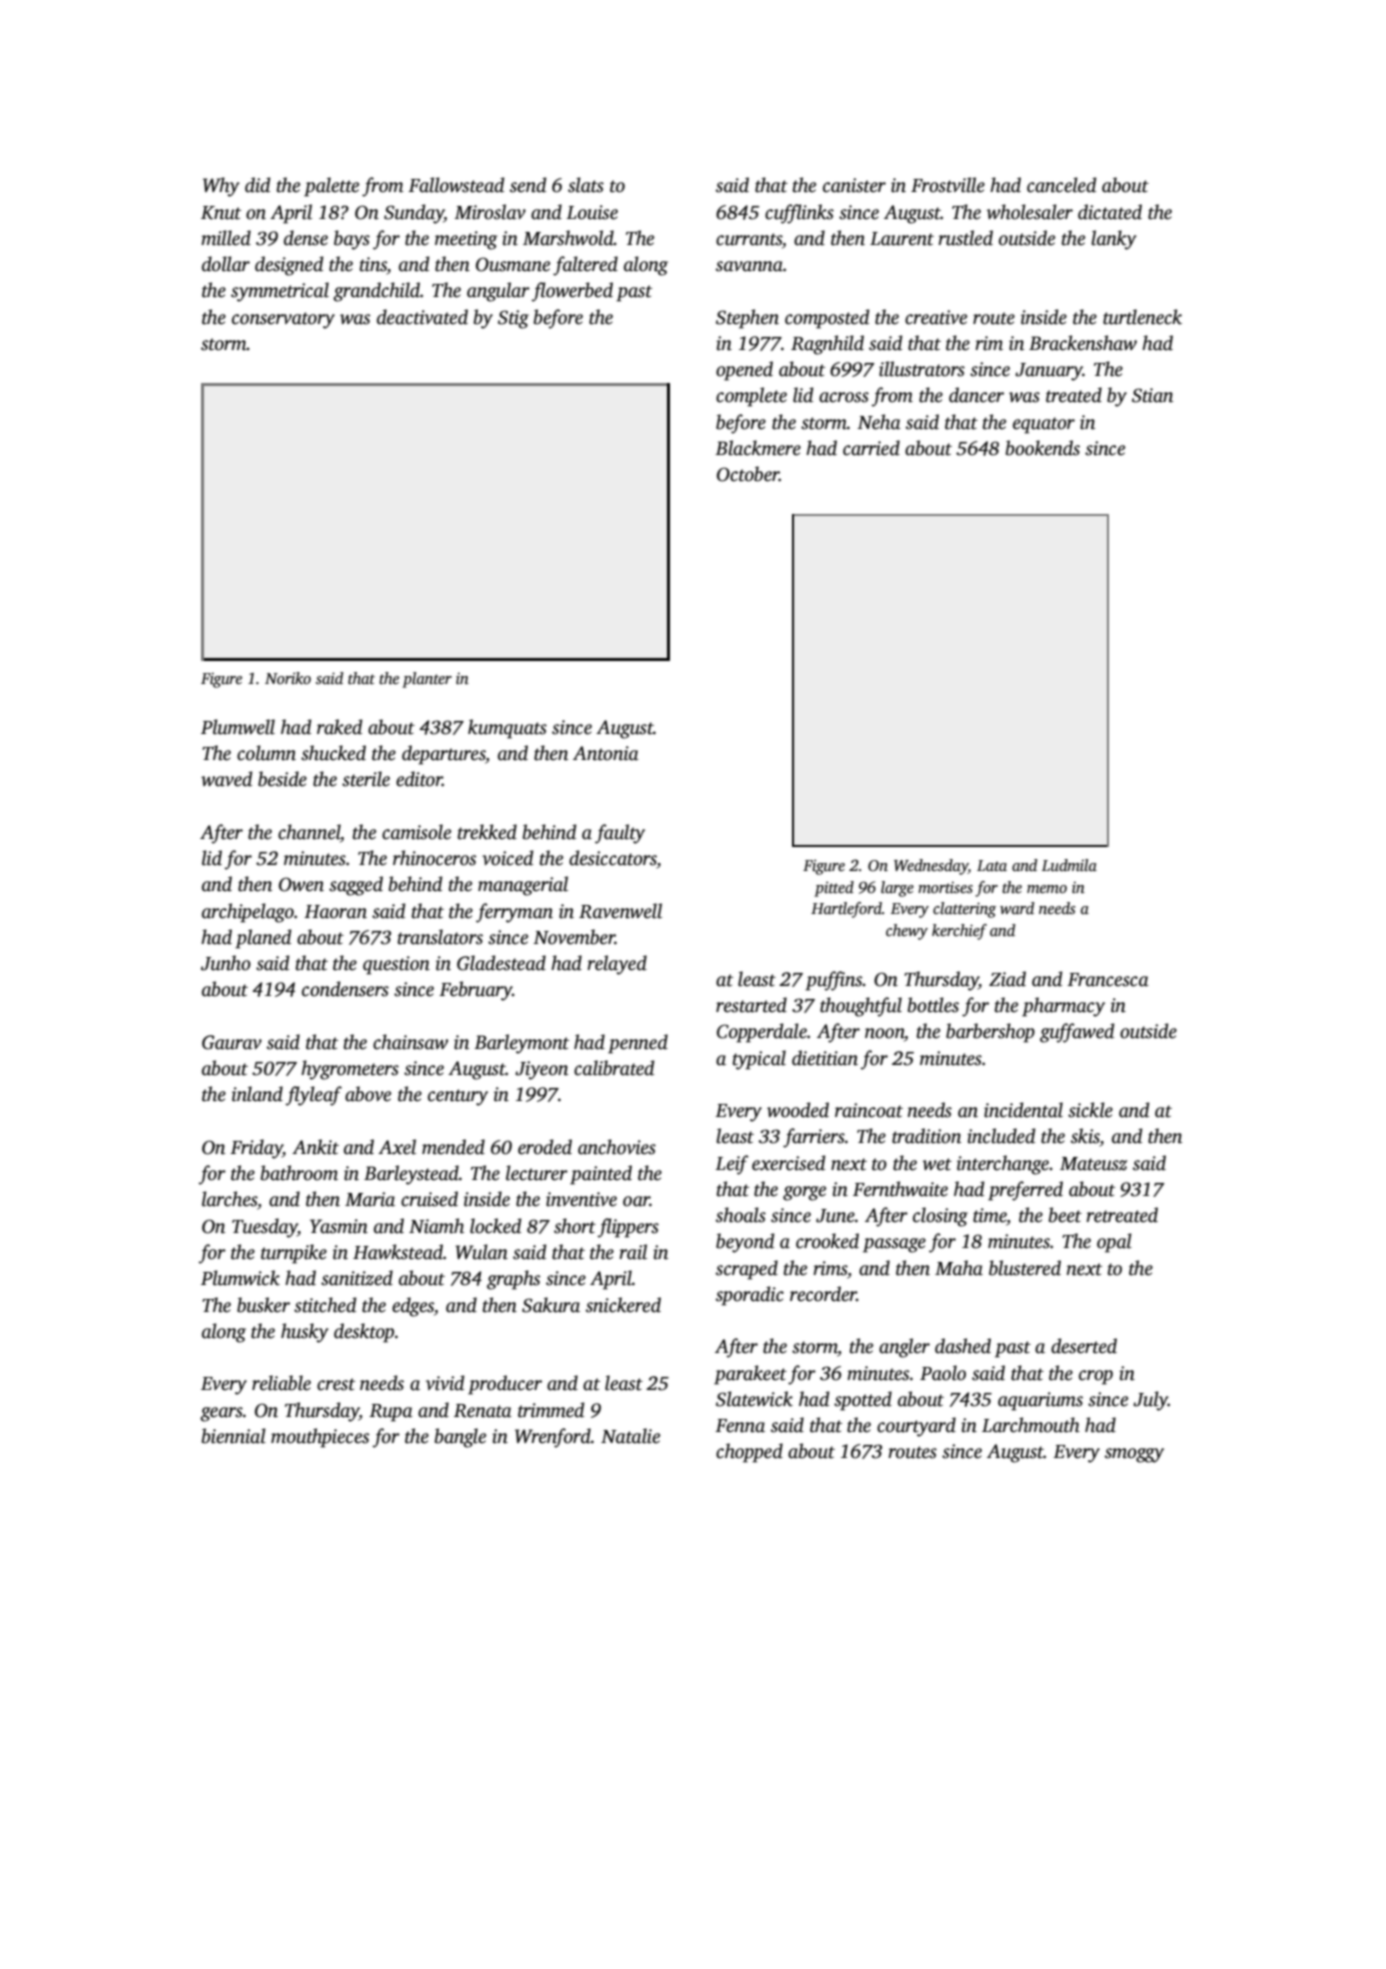  What do you see at coordinates (288, 678) in the screenshot?
I see `Noriko` at bounding box center [288, 678].
